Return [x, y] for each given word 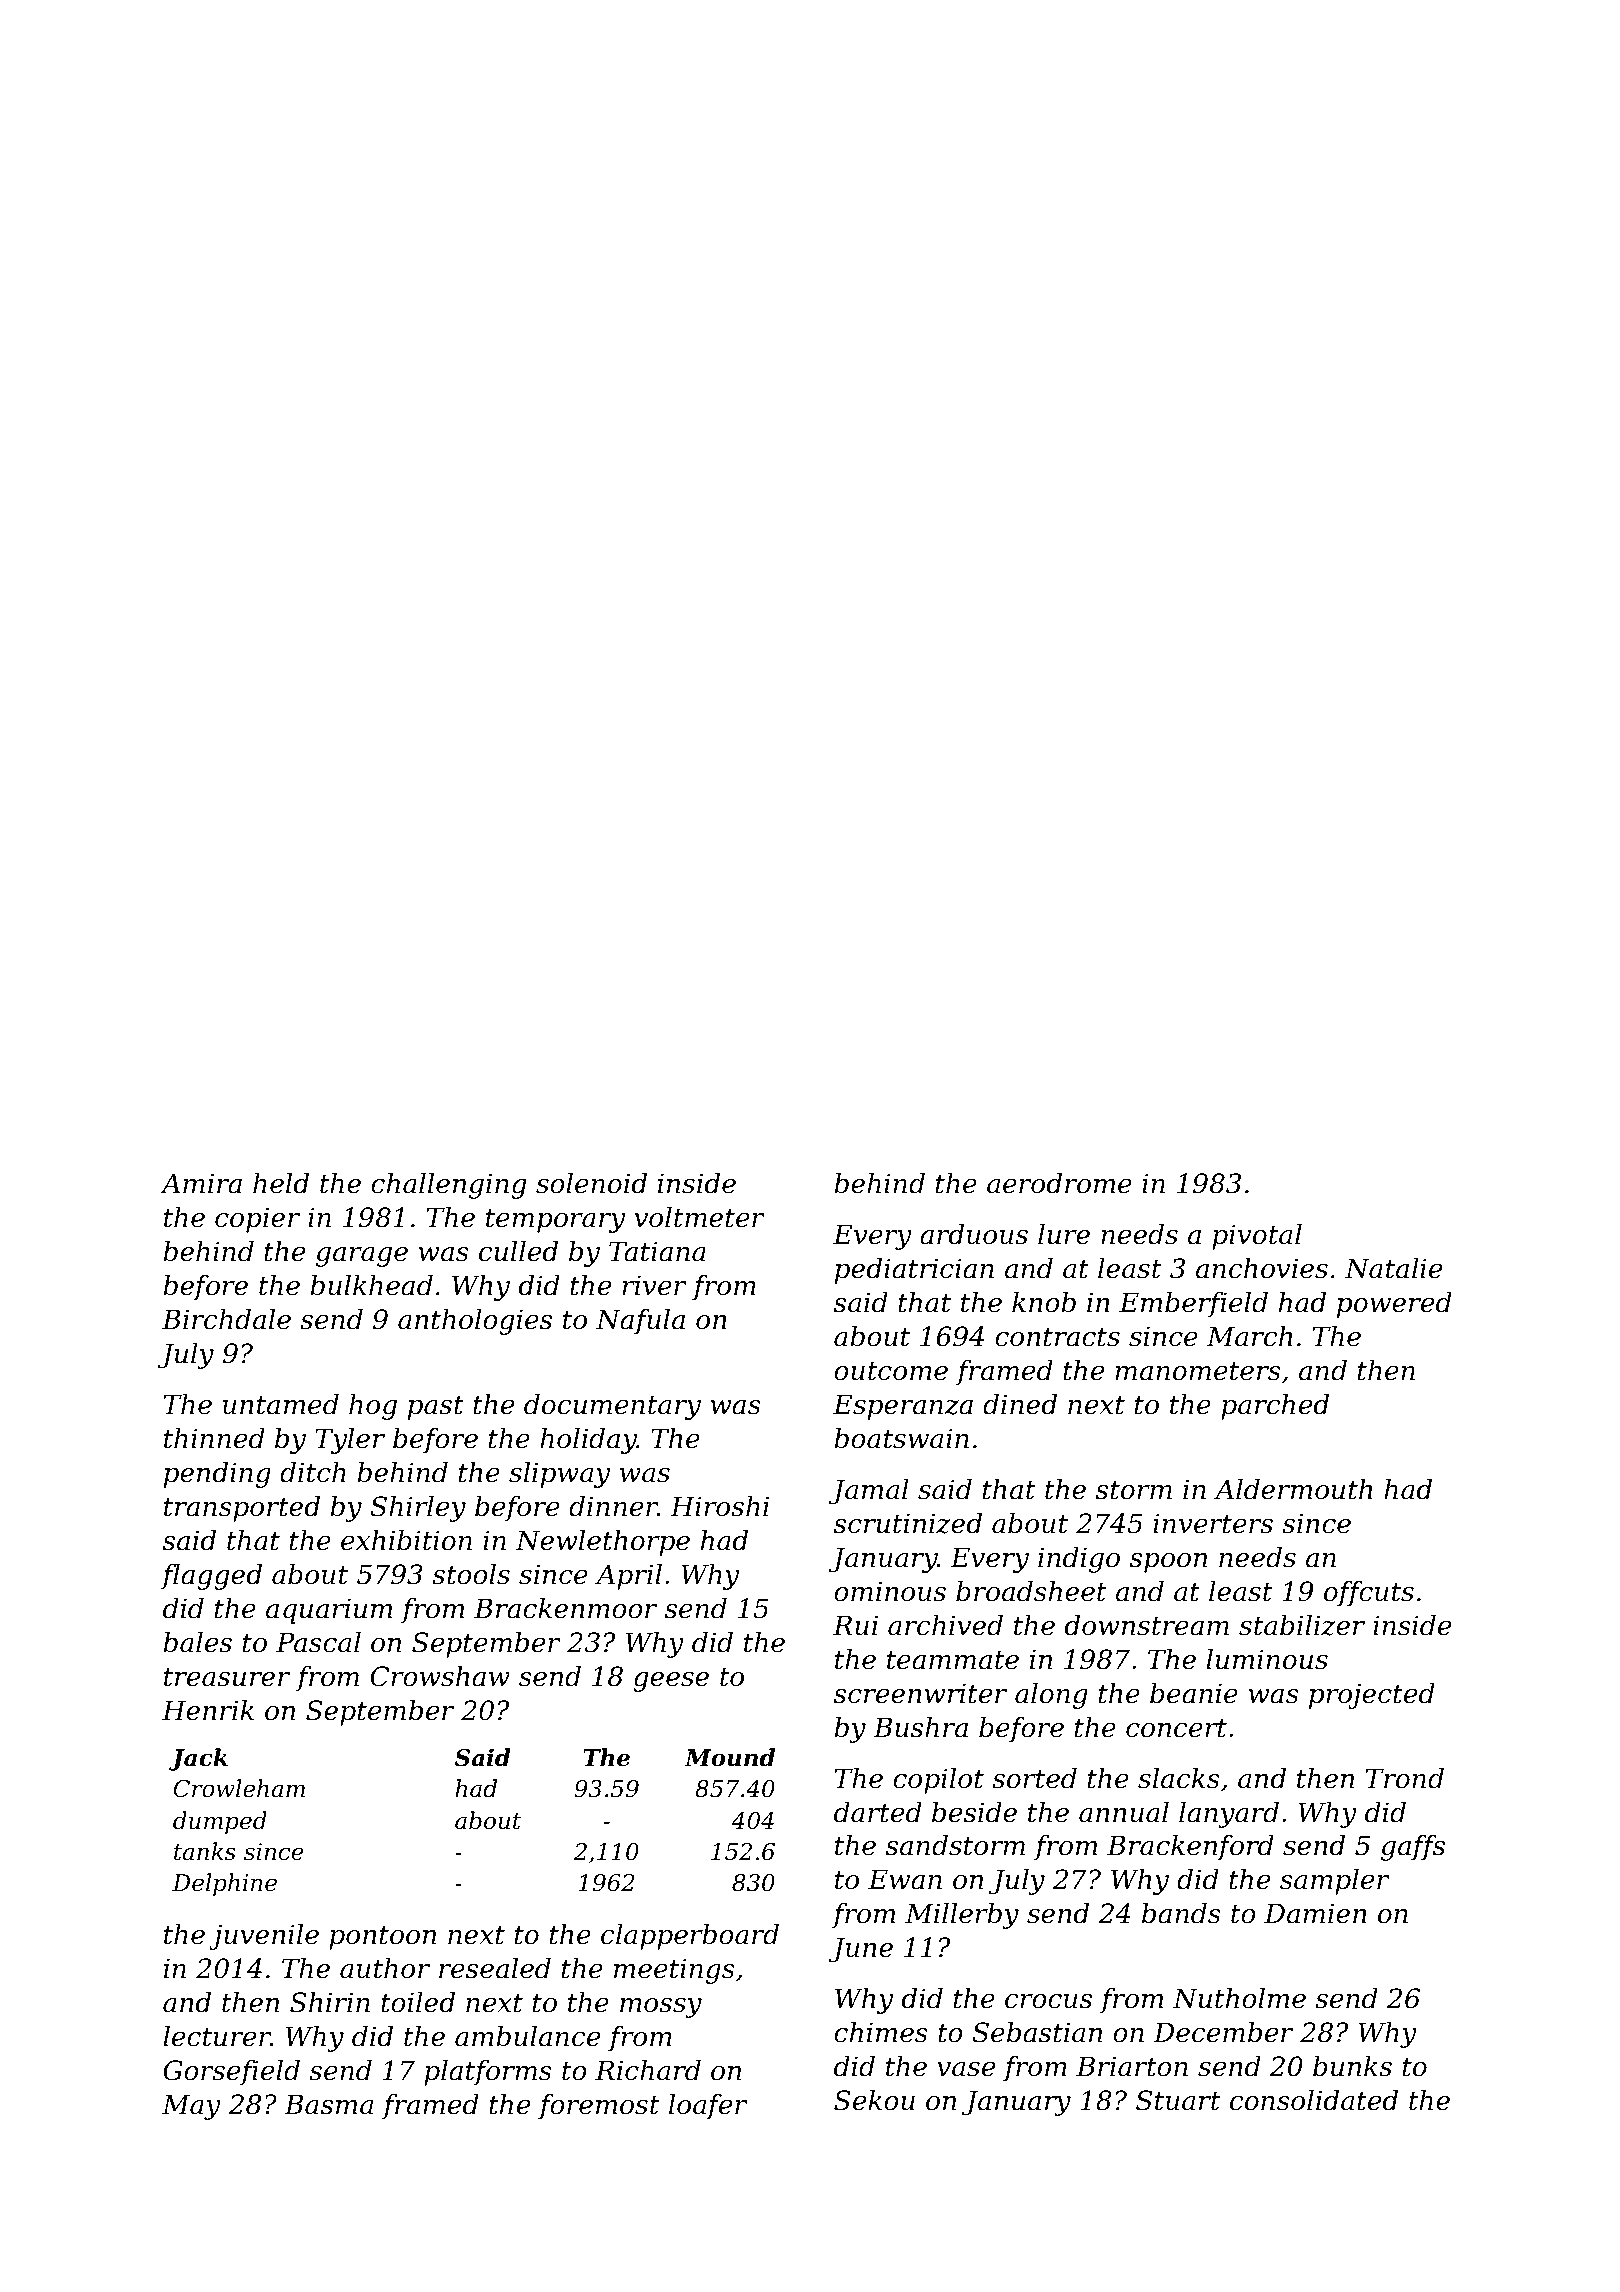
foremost [599, 2107]
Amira [201, 1183]
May [191, 2107]
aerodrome [1059, 1183]
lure [1064, 1234]
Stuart [1178, 2100]
